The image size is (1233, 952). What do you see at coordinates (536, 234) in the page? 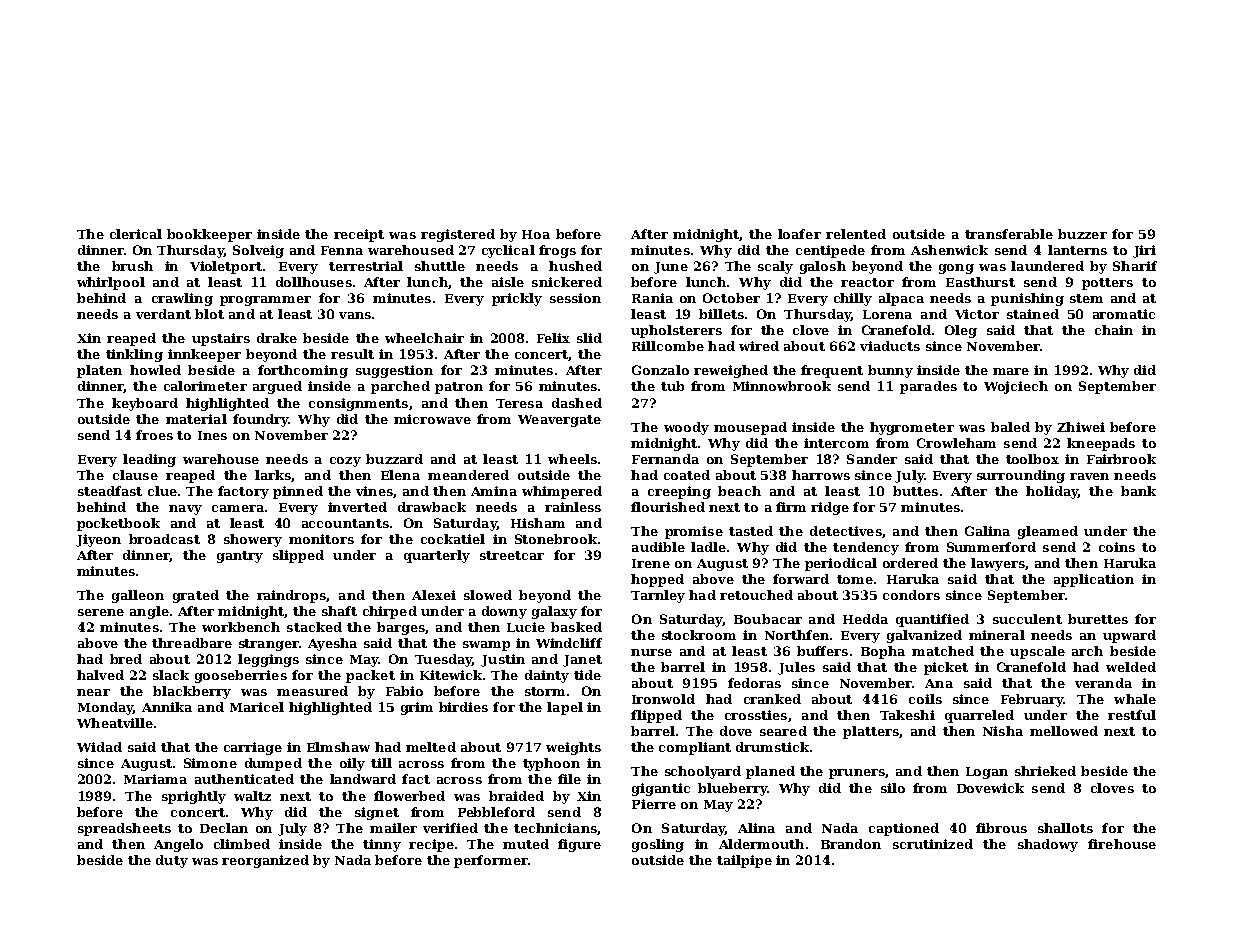
I see `Hoa` at bounding box center [536, 234].
